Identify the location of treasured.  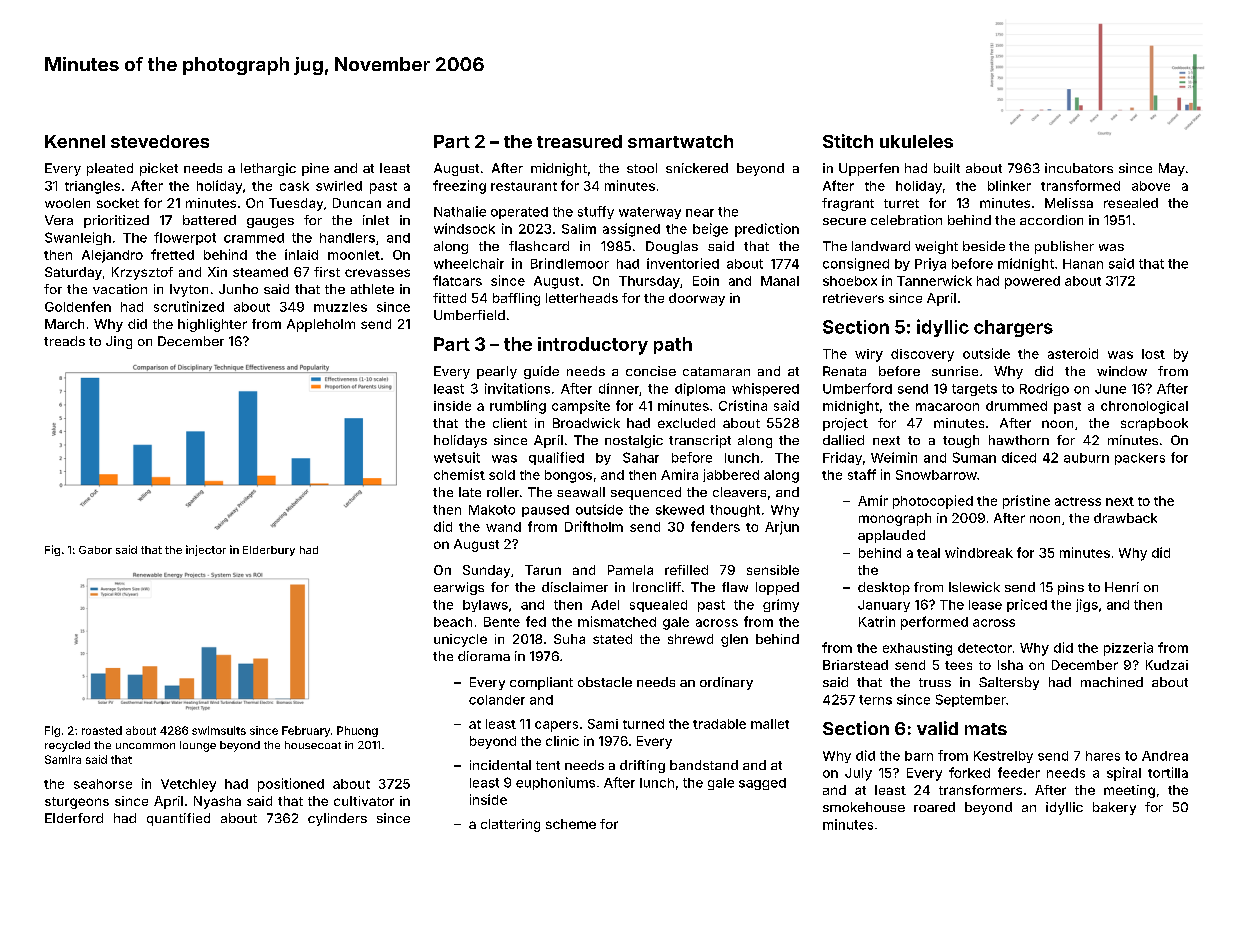
(579, 141).
